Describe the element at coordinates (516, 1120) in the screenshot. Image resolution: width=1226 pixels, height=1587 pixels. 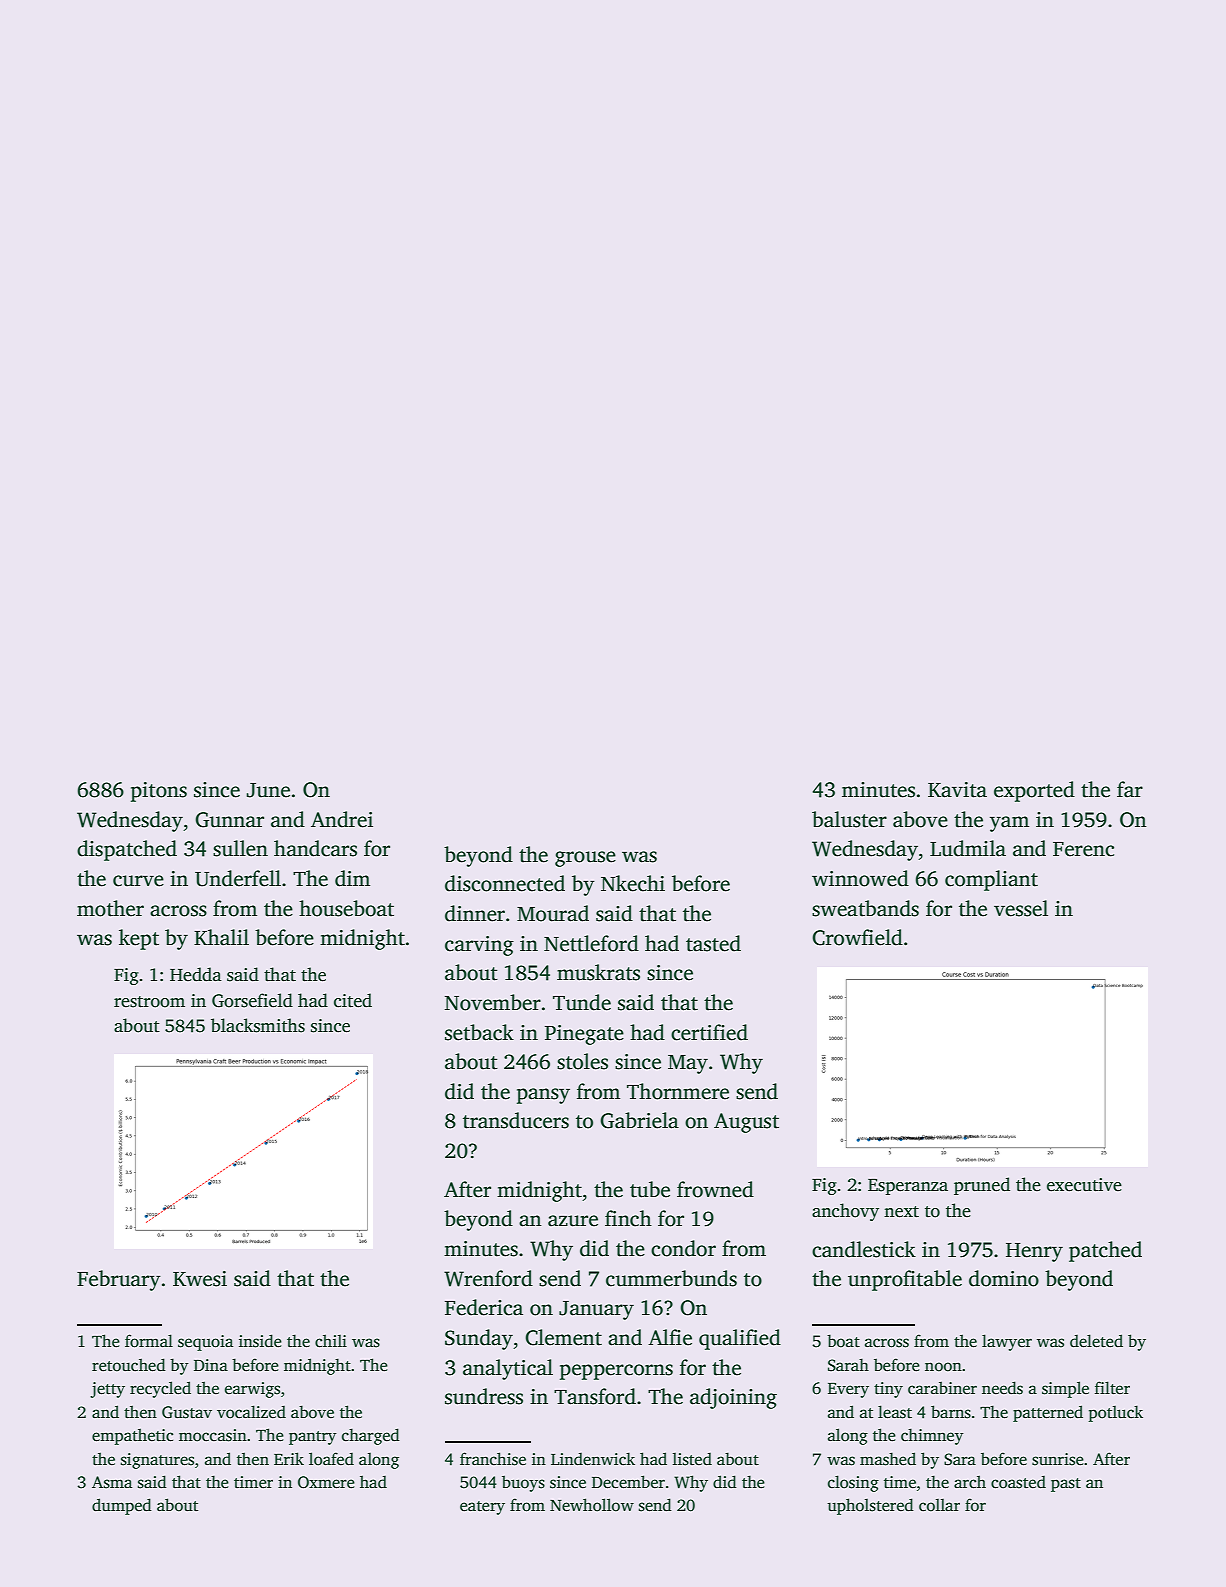
I see `transducers` at that location.
